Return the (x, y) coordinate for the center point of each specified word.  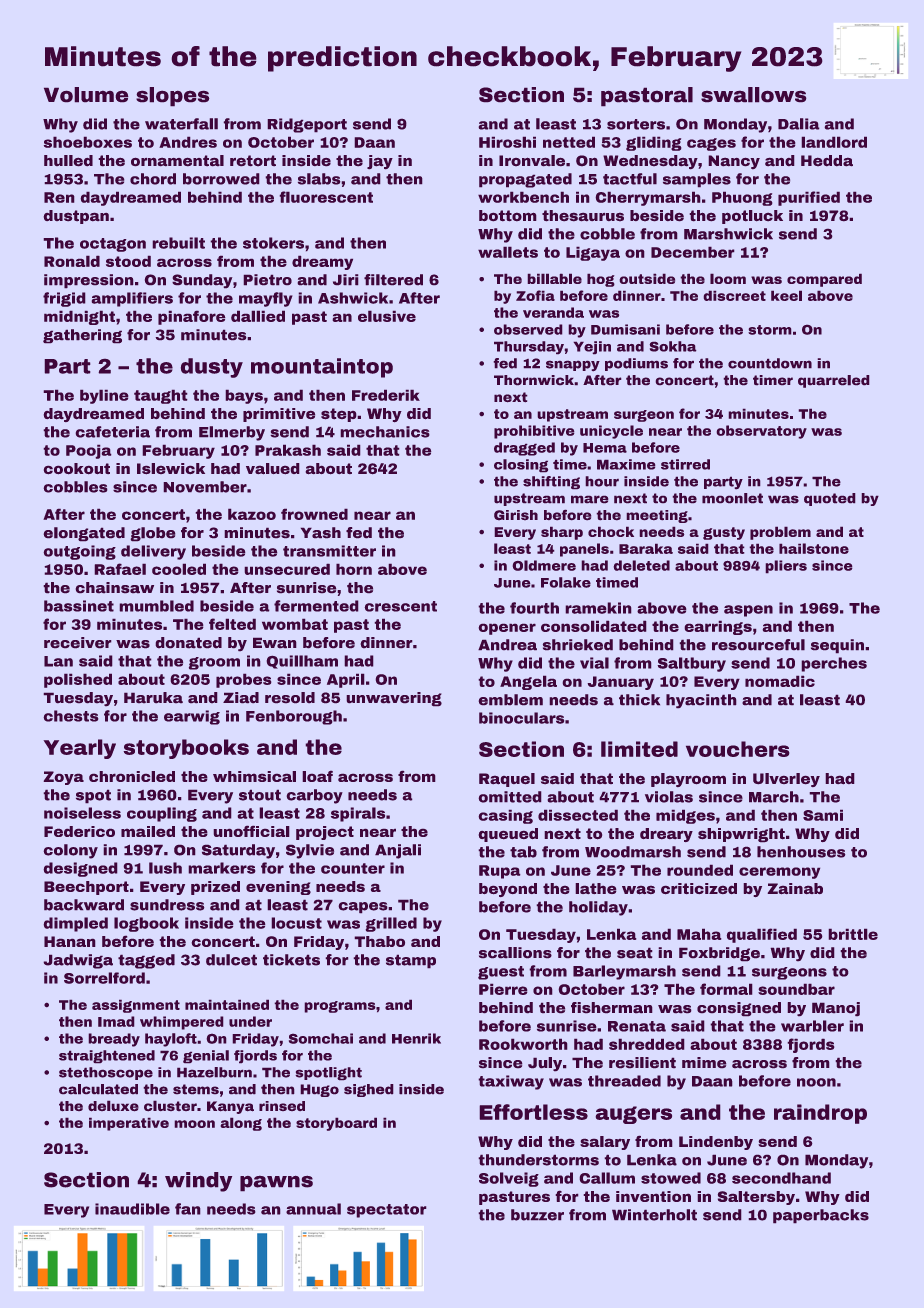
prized (215, 888)
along (241, 1124)
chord (153, 179)
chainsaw (114, 588)
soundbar (796, 989)
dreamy (322, 262)
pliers (786, 567)
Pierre (503, 989)
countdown (770, 363)
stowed (671, 1178)
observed (528, 329)
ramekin (598, 608)
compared (824, 280)
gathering (82, 336)
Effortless (533, 1112)
